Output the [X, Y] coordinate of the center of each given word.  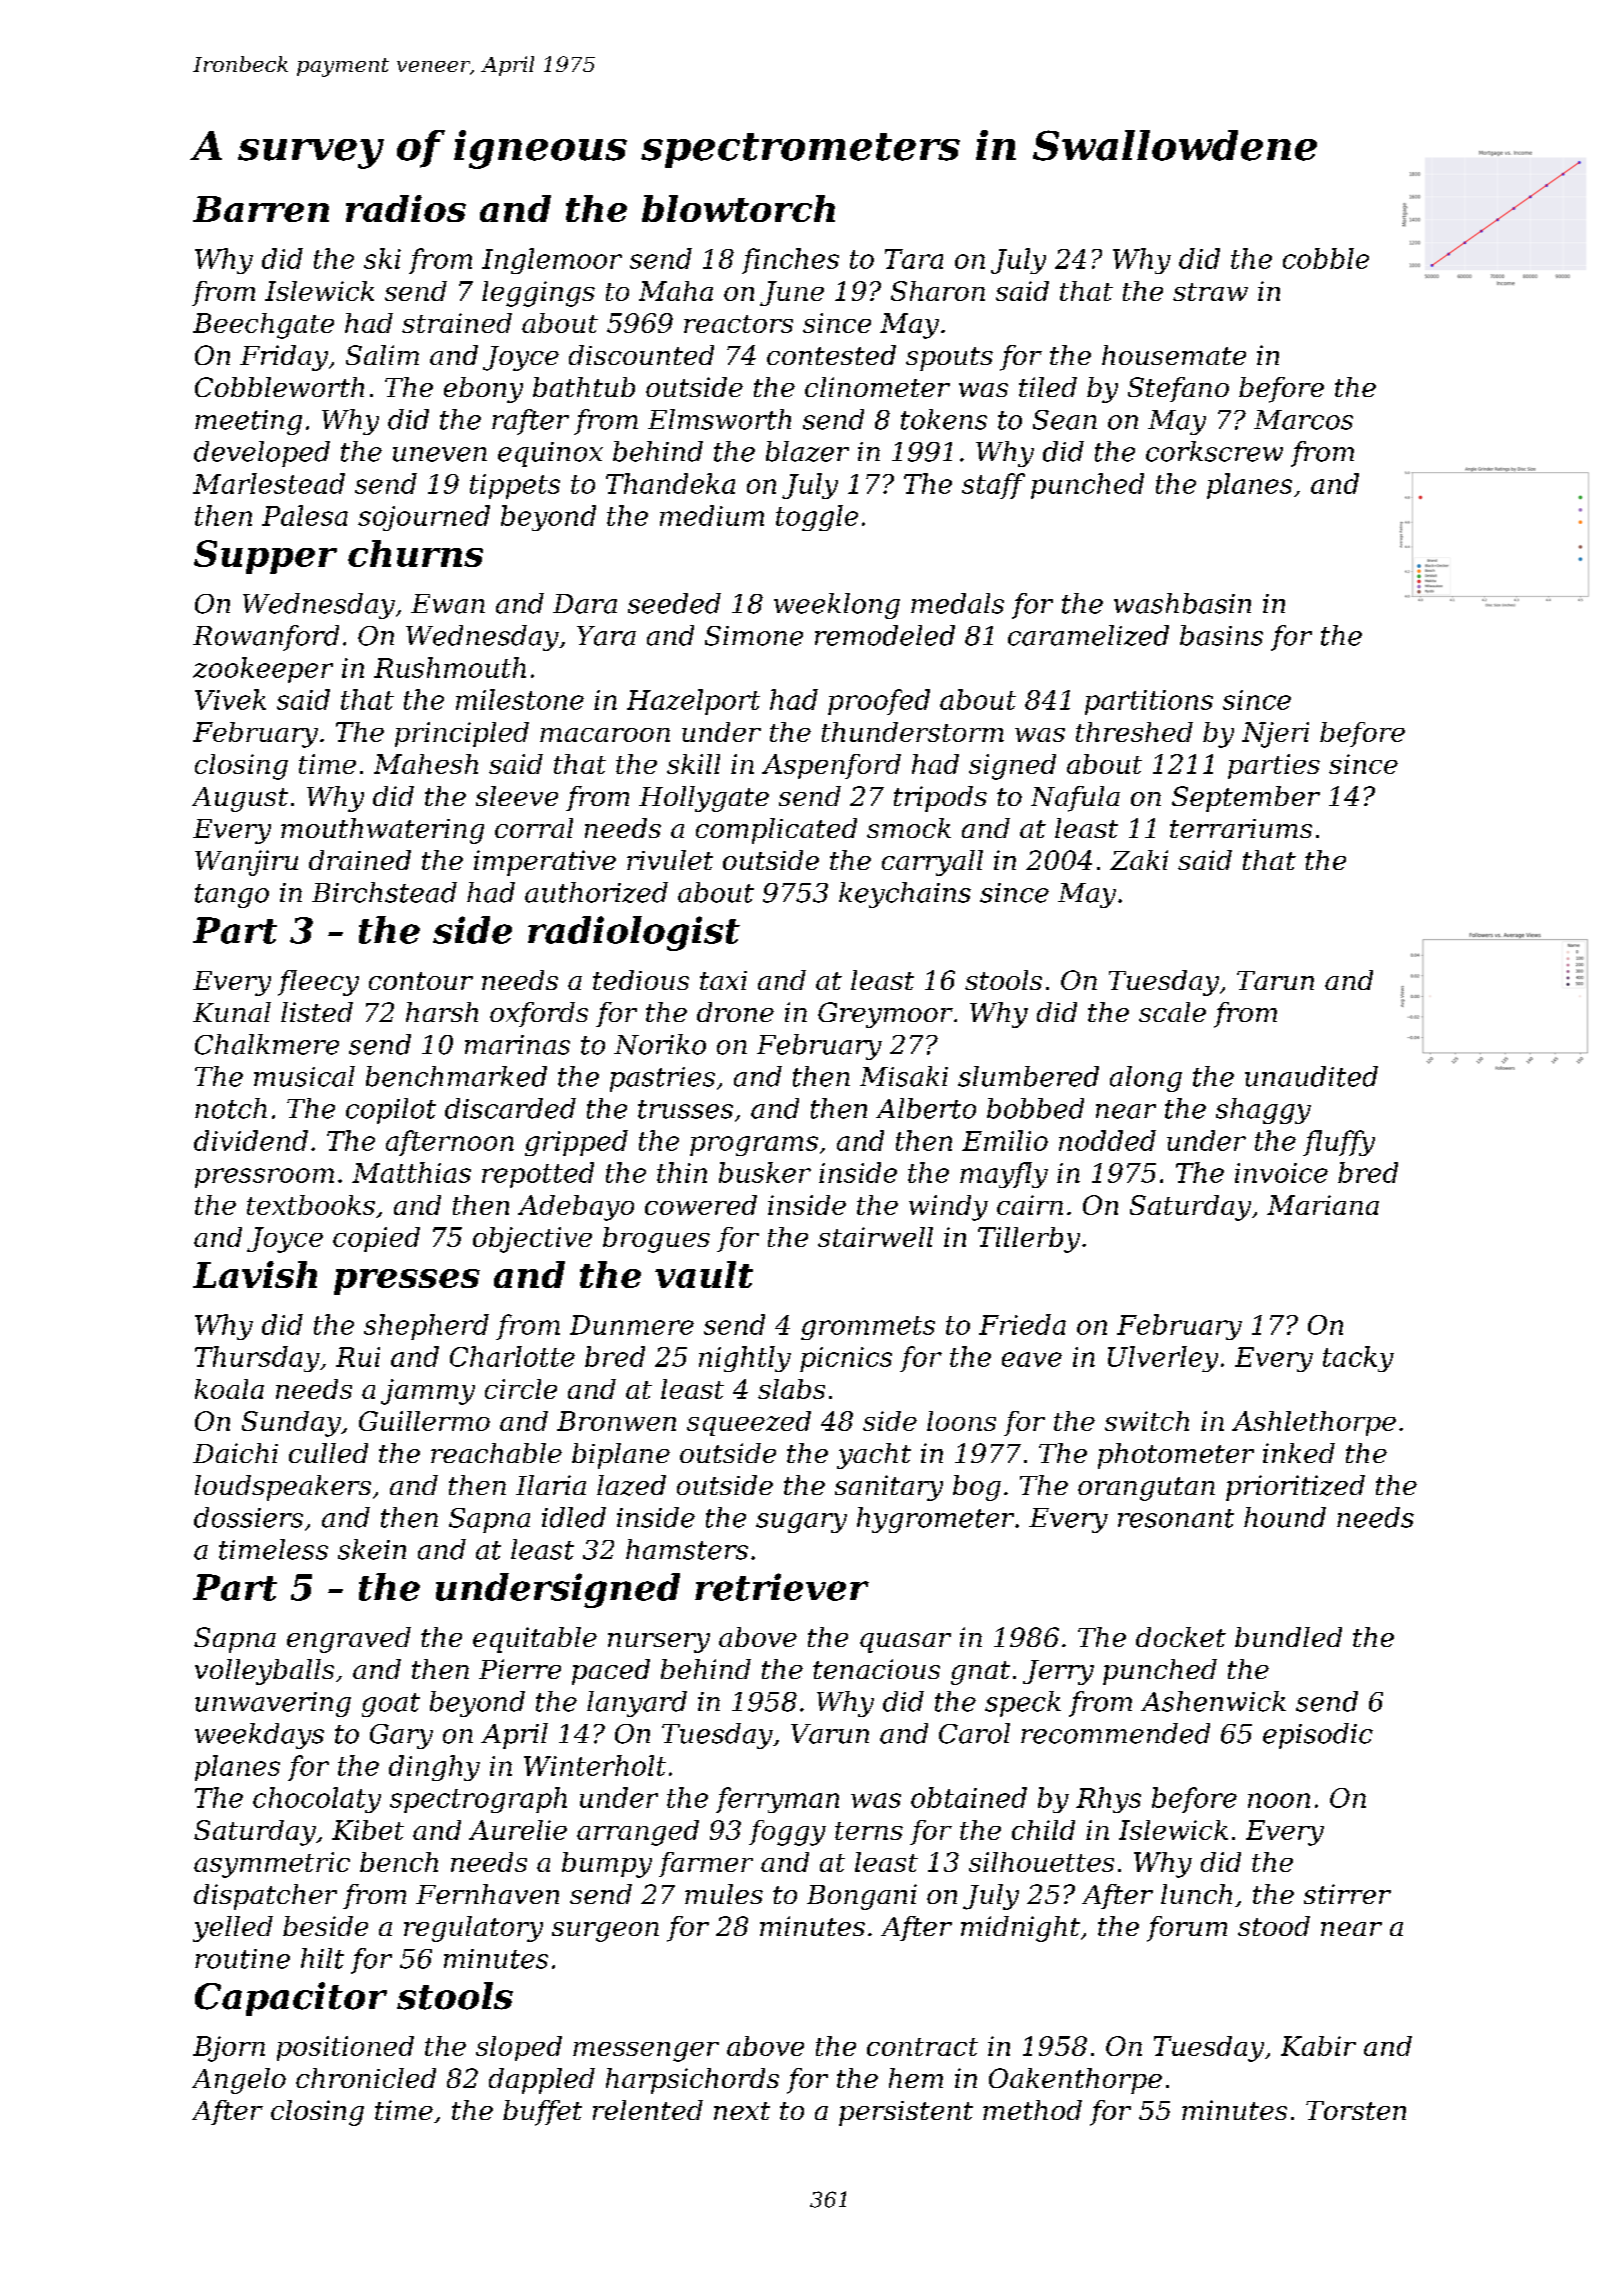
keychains [905, 895]
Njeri [1275, 735]
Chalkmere [267, 1044]
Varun [830, 1734]
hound [1285, 1517]
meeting [248, 422]
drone [735, 1012]
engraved [349, 1640]
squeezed [749, 1423]
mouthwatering [382, 831]
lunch [1196, 1894]
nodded [1107, 1140]
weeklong [837, 606]
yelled [233, 1929]
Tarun [1275, 980]
